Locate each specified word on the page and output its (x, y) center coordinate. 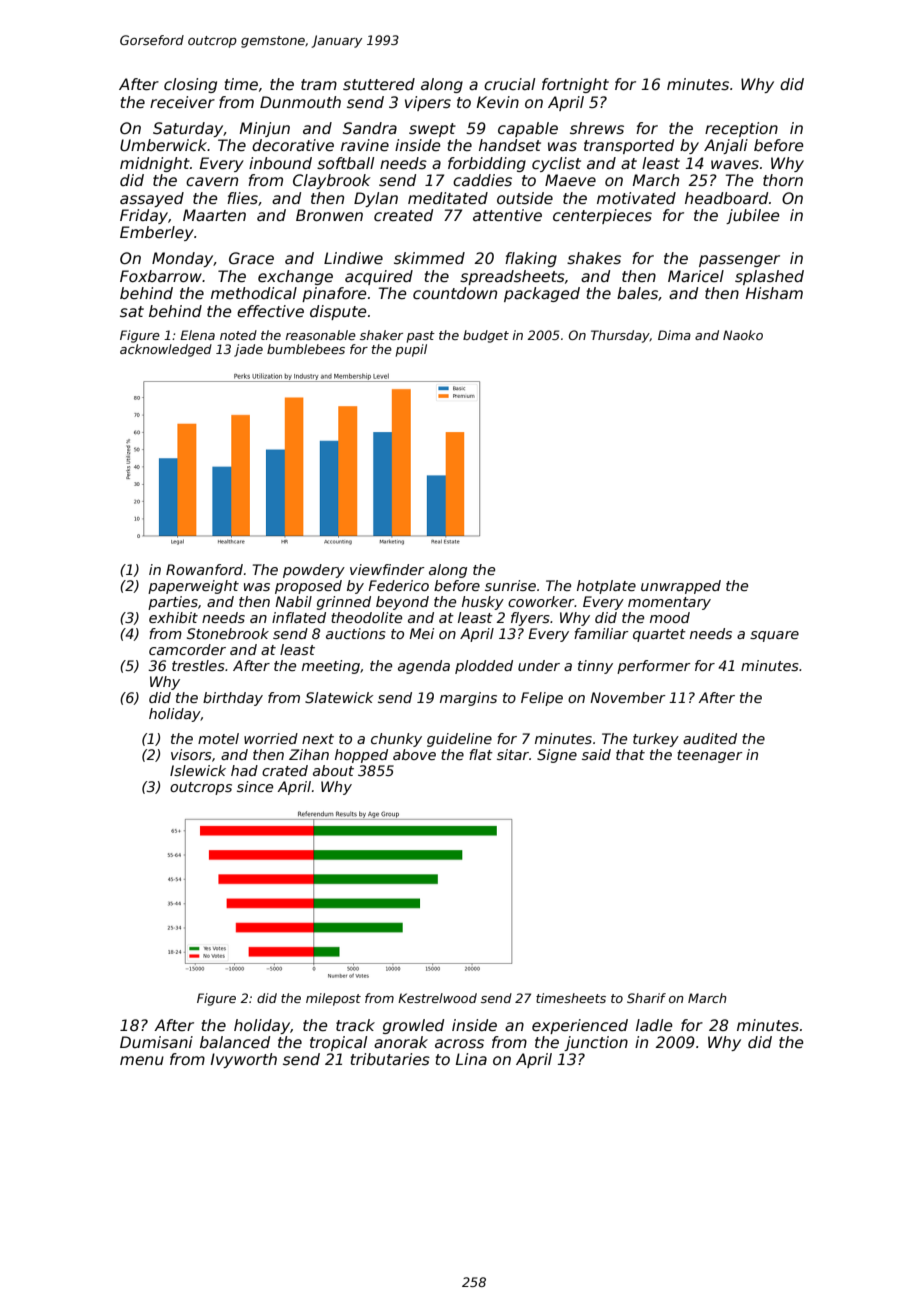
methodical (254, 293)
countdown (455, 293)
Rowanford (204, 569)
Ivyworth (244, 1060)
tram (319, 84)
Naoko (743, 335)
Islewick (198, 770)
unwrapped (681, 587)
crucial (509, 84)
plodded (484, 667)
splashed (769, 277)
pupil (411, 350)
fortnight (575, 85)
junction (596, 1043)
